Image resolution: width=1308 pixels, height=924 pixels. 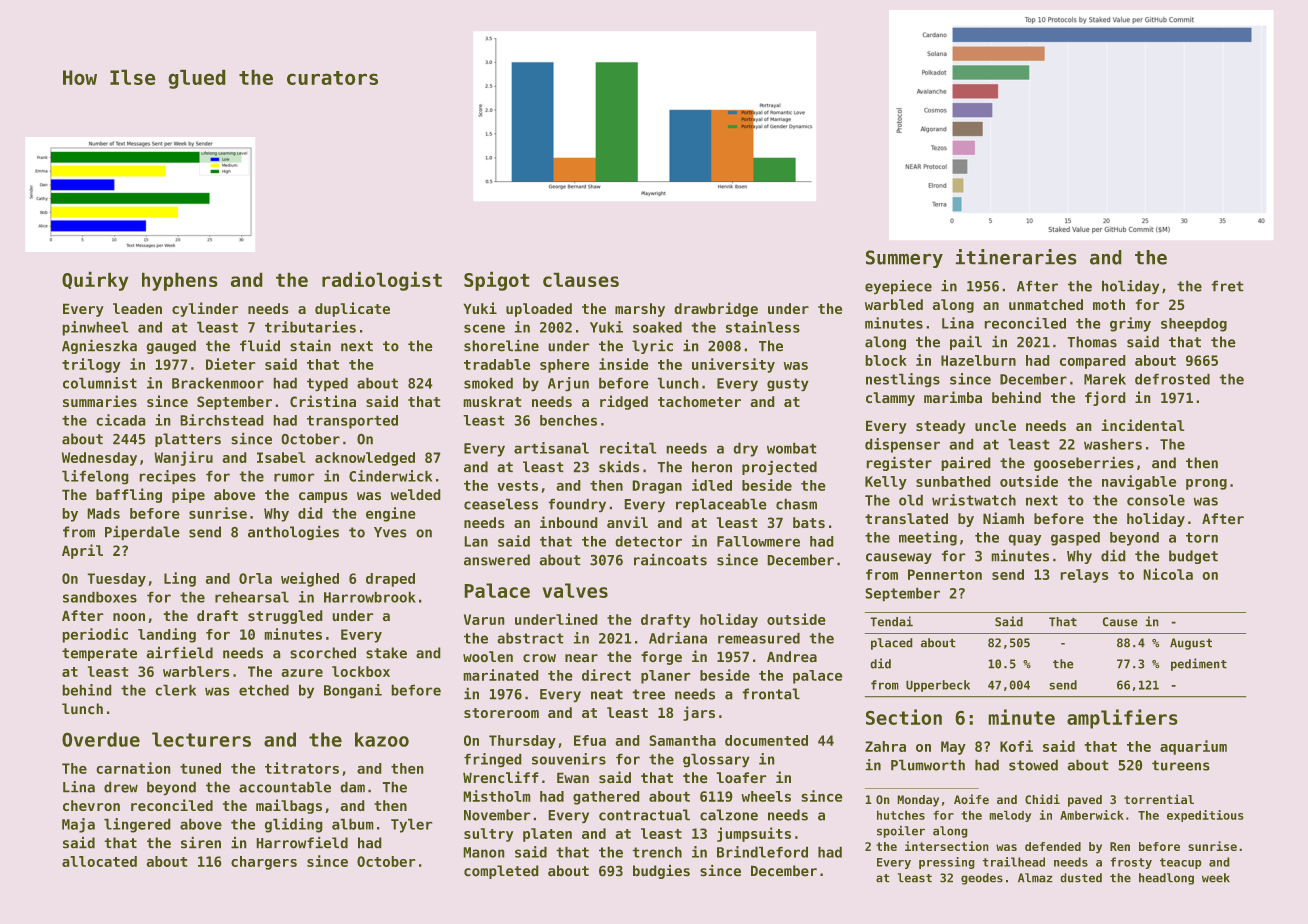 I want to click on Dragan, so click(x=657, y=487).
